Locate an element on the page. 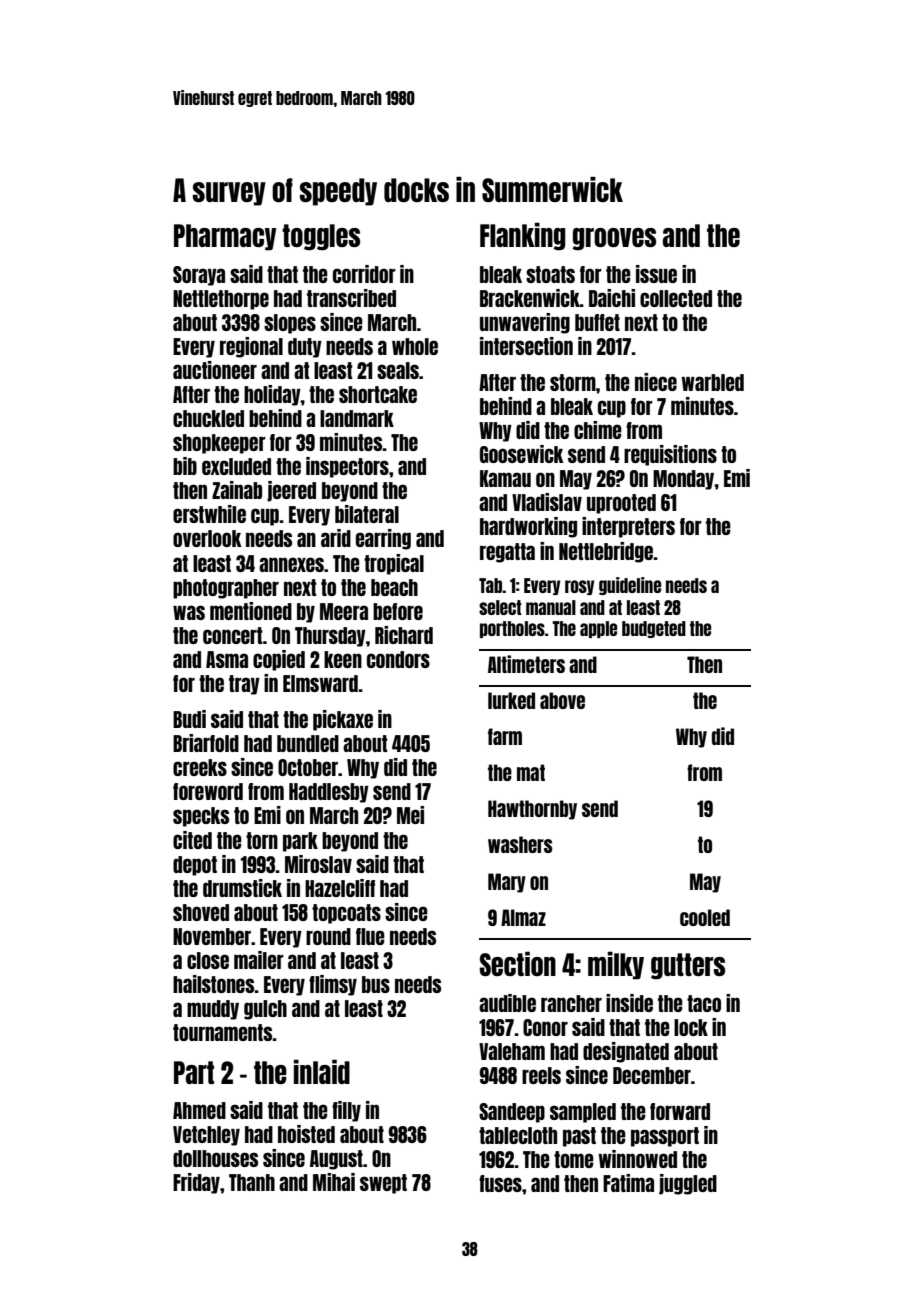 This image has height=1311, width=924. niece is located at coordinates (656, 382).
